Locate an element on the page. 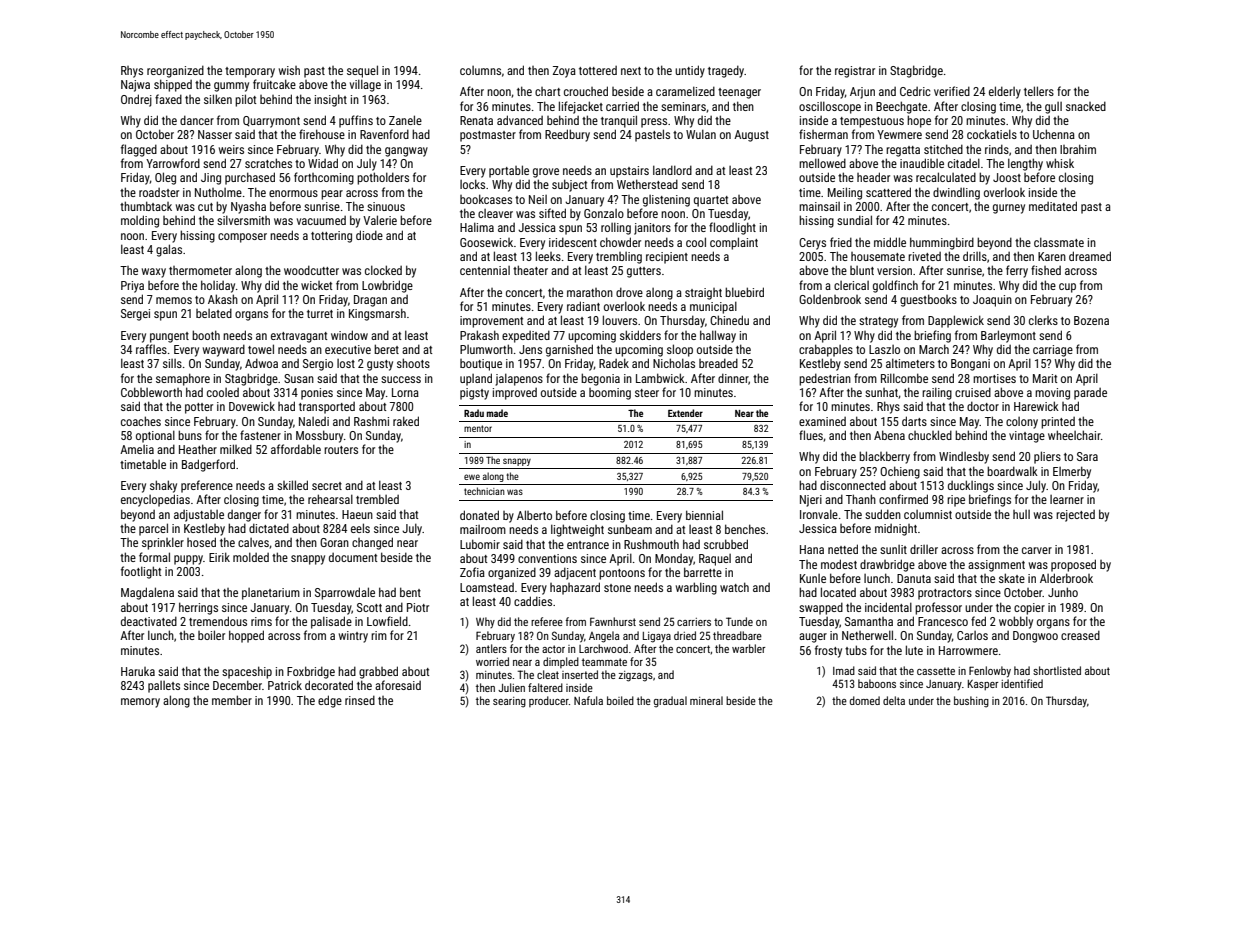 This page has height=952, width=1233. sunbeam is located at coordinates (630, 529).
